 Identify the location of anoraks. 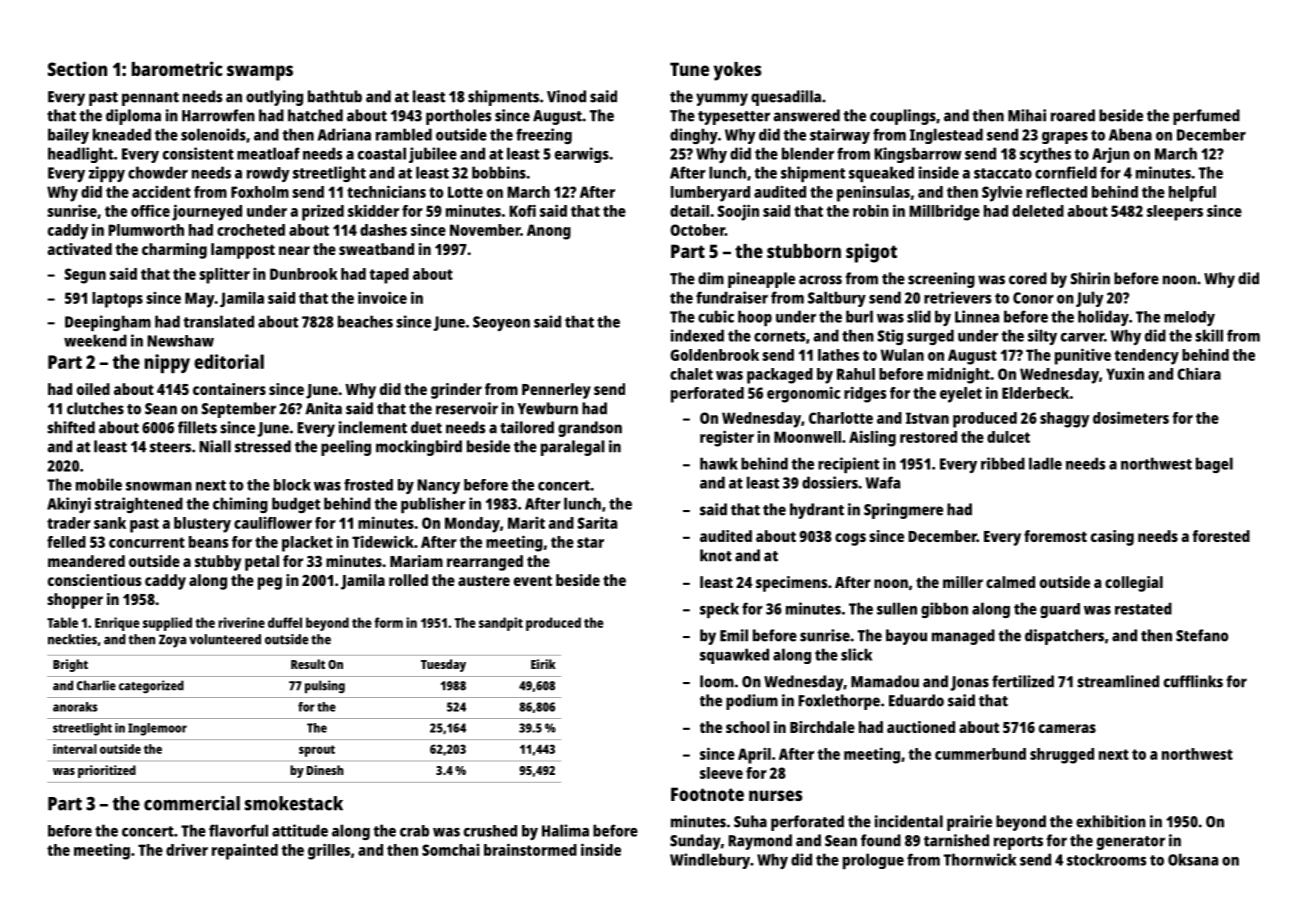
(75, 707).
